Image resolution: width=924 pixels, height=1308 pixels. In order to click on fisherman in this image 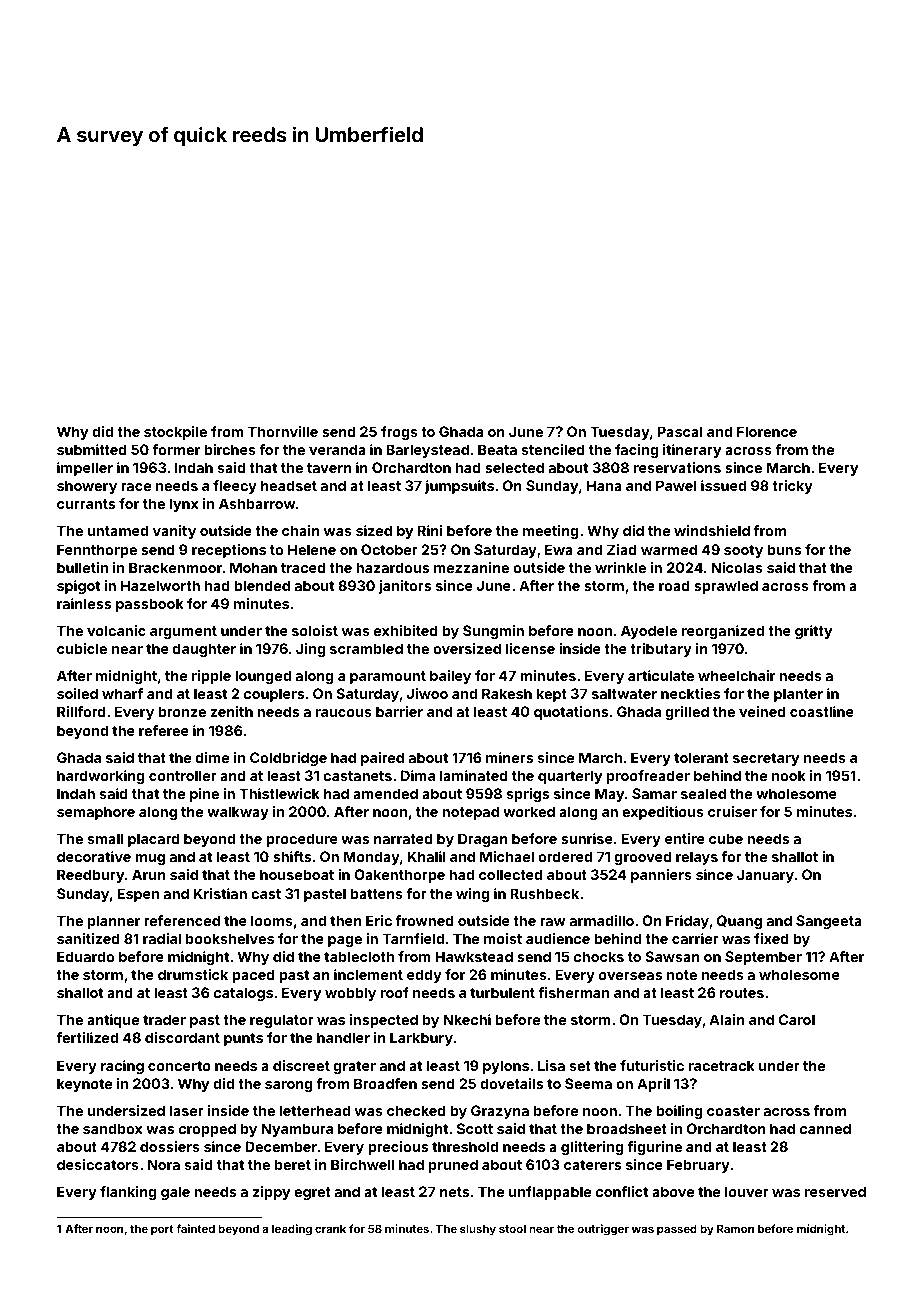, I will do `click(573, 992)`.
